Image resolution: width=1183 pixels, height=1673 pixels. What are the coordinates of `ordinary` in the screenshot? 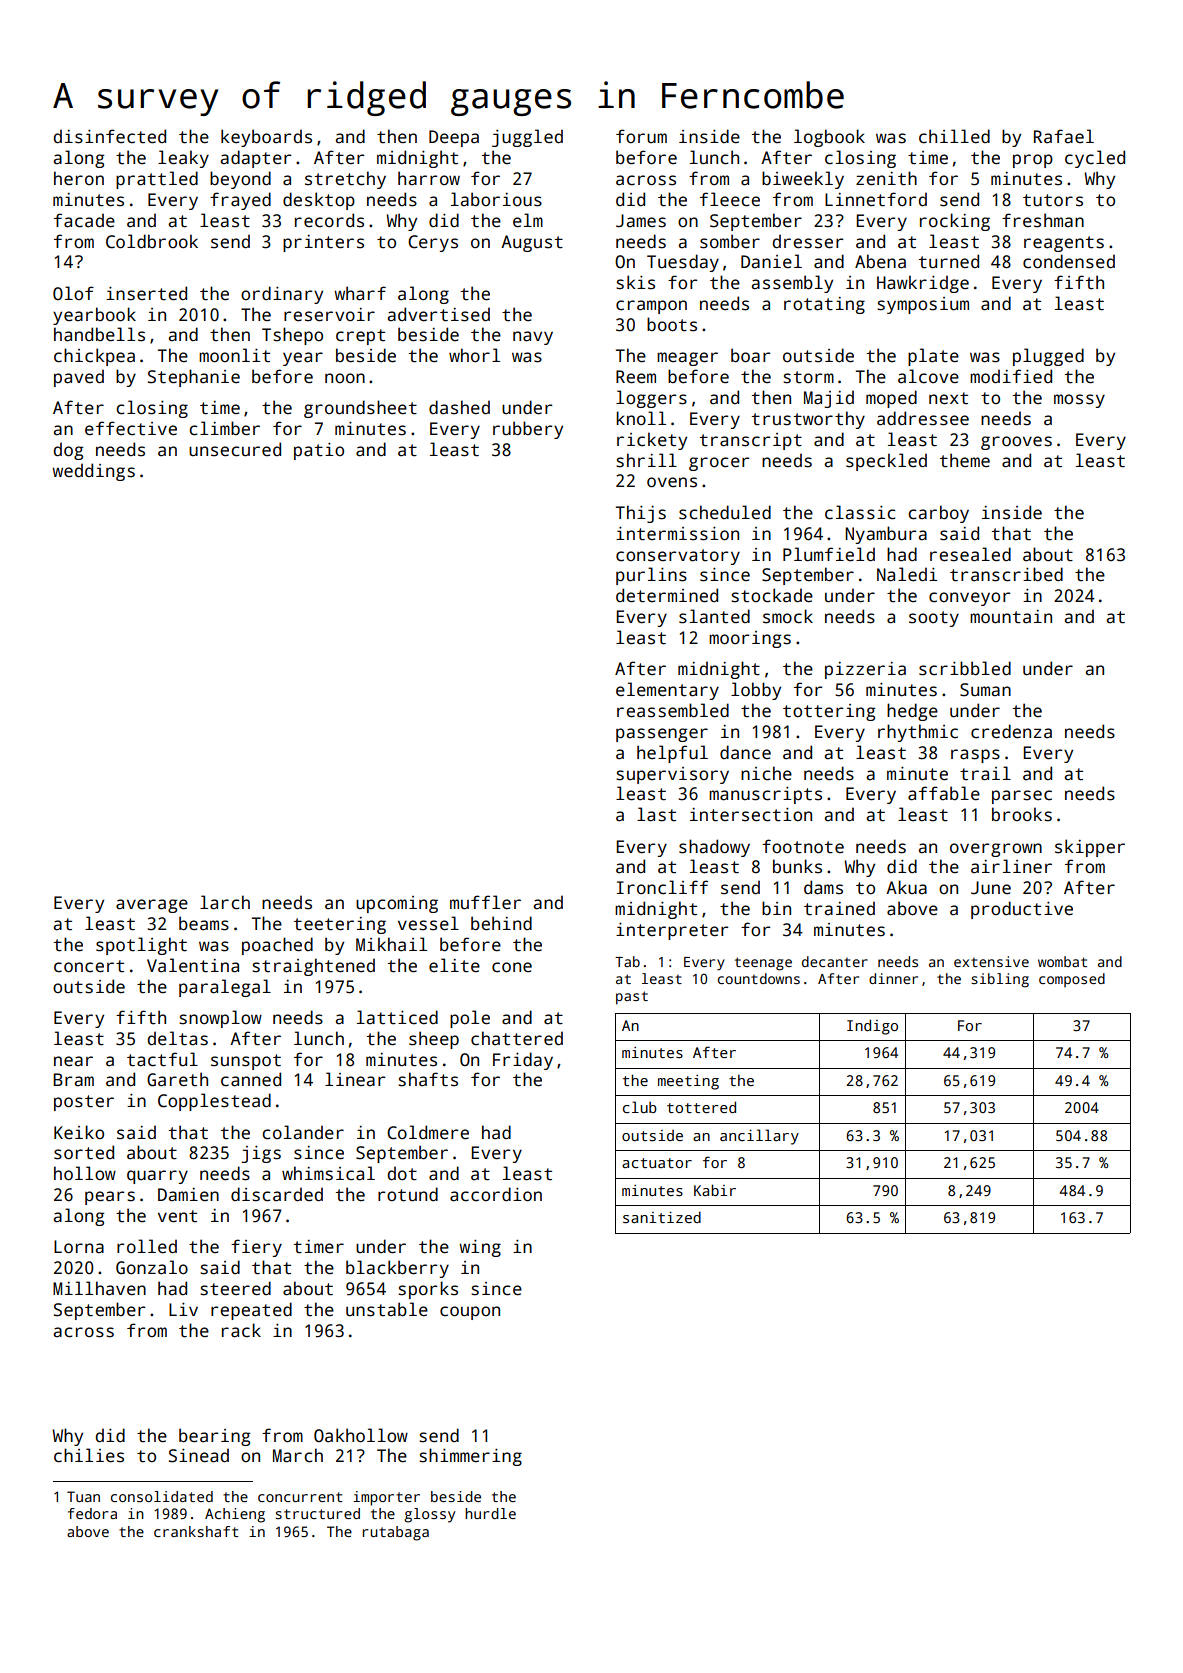 It's located at (282, 295).
